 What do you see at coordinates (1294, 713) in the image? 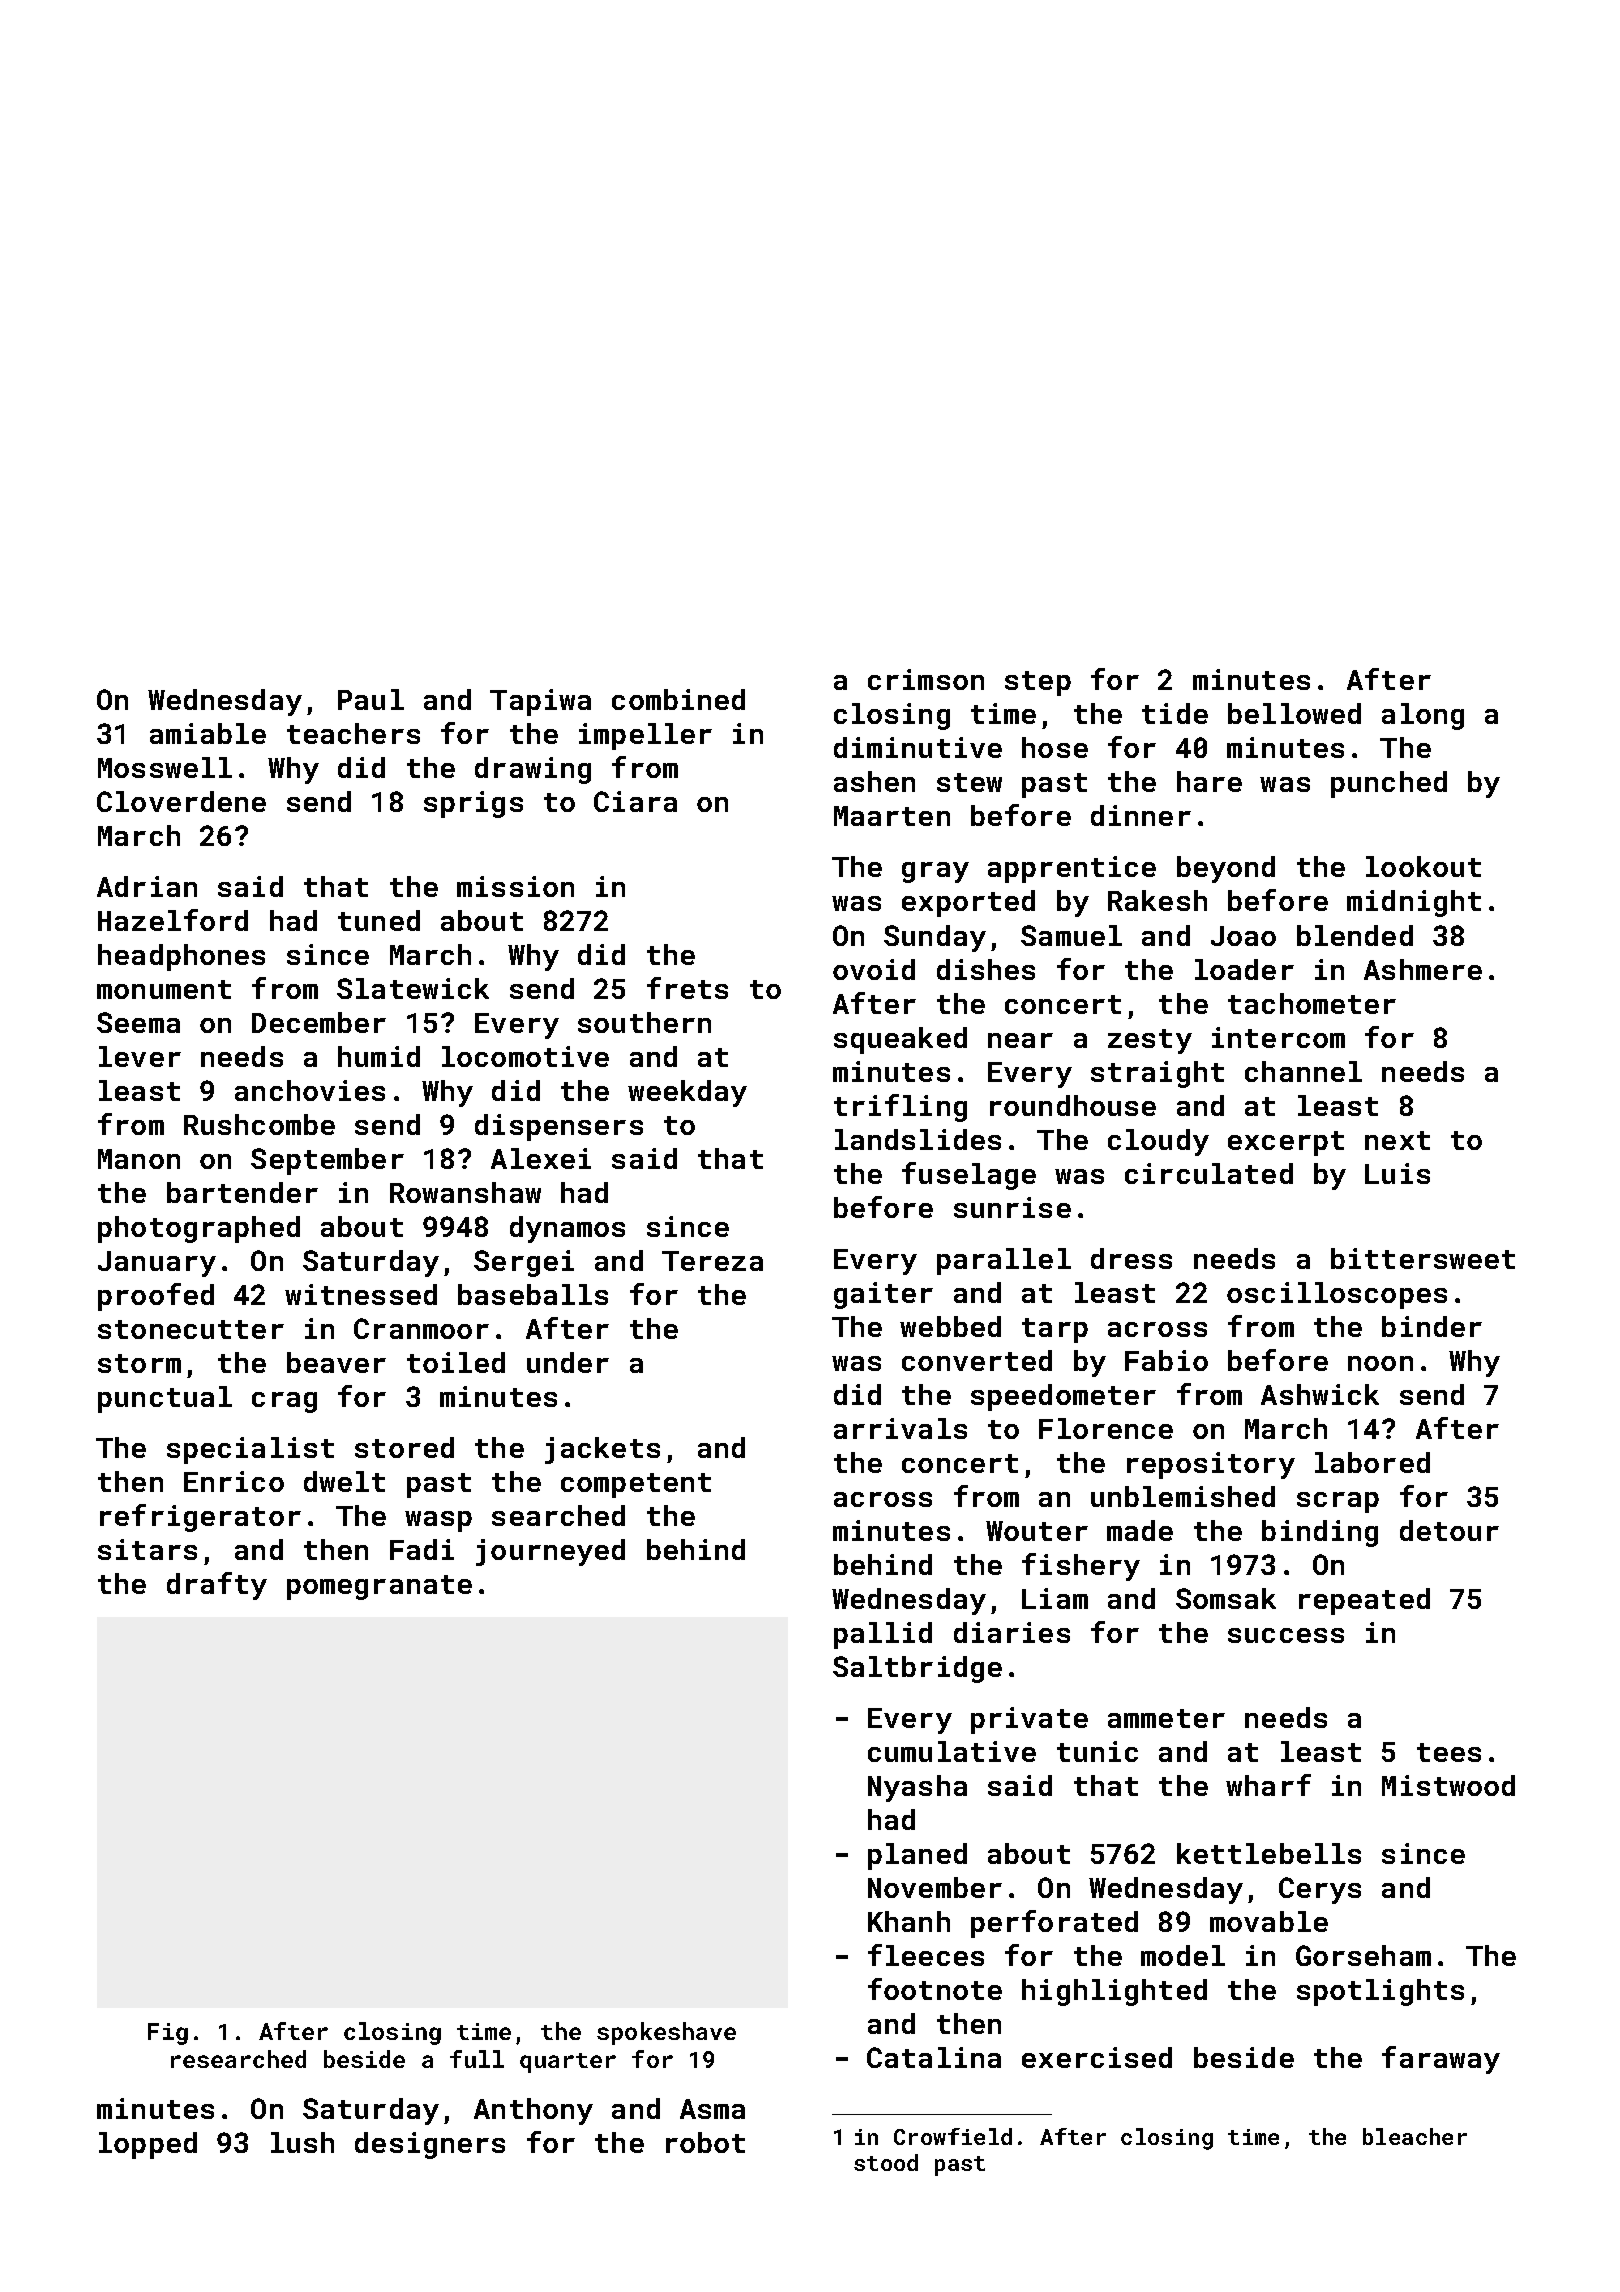
I see `bellowed` at bounding box center [1294, 713].
